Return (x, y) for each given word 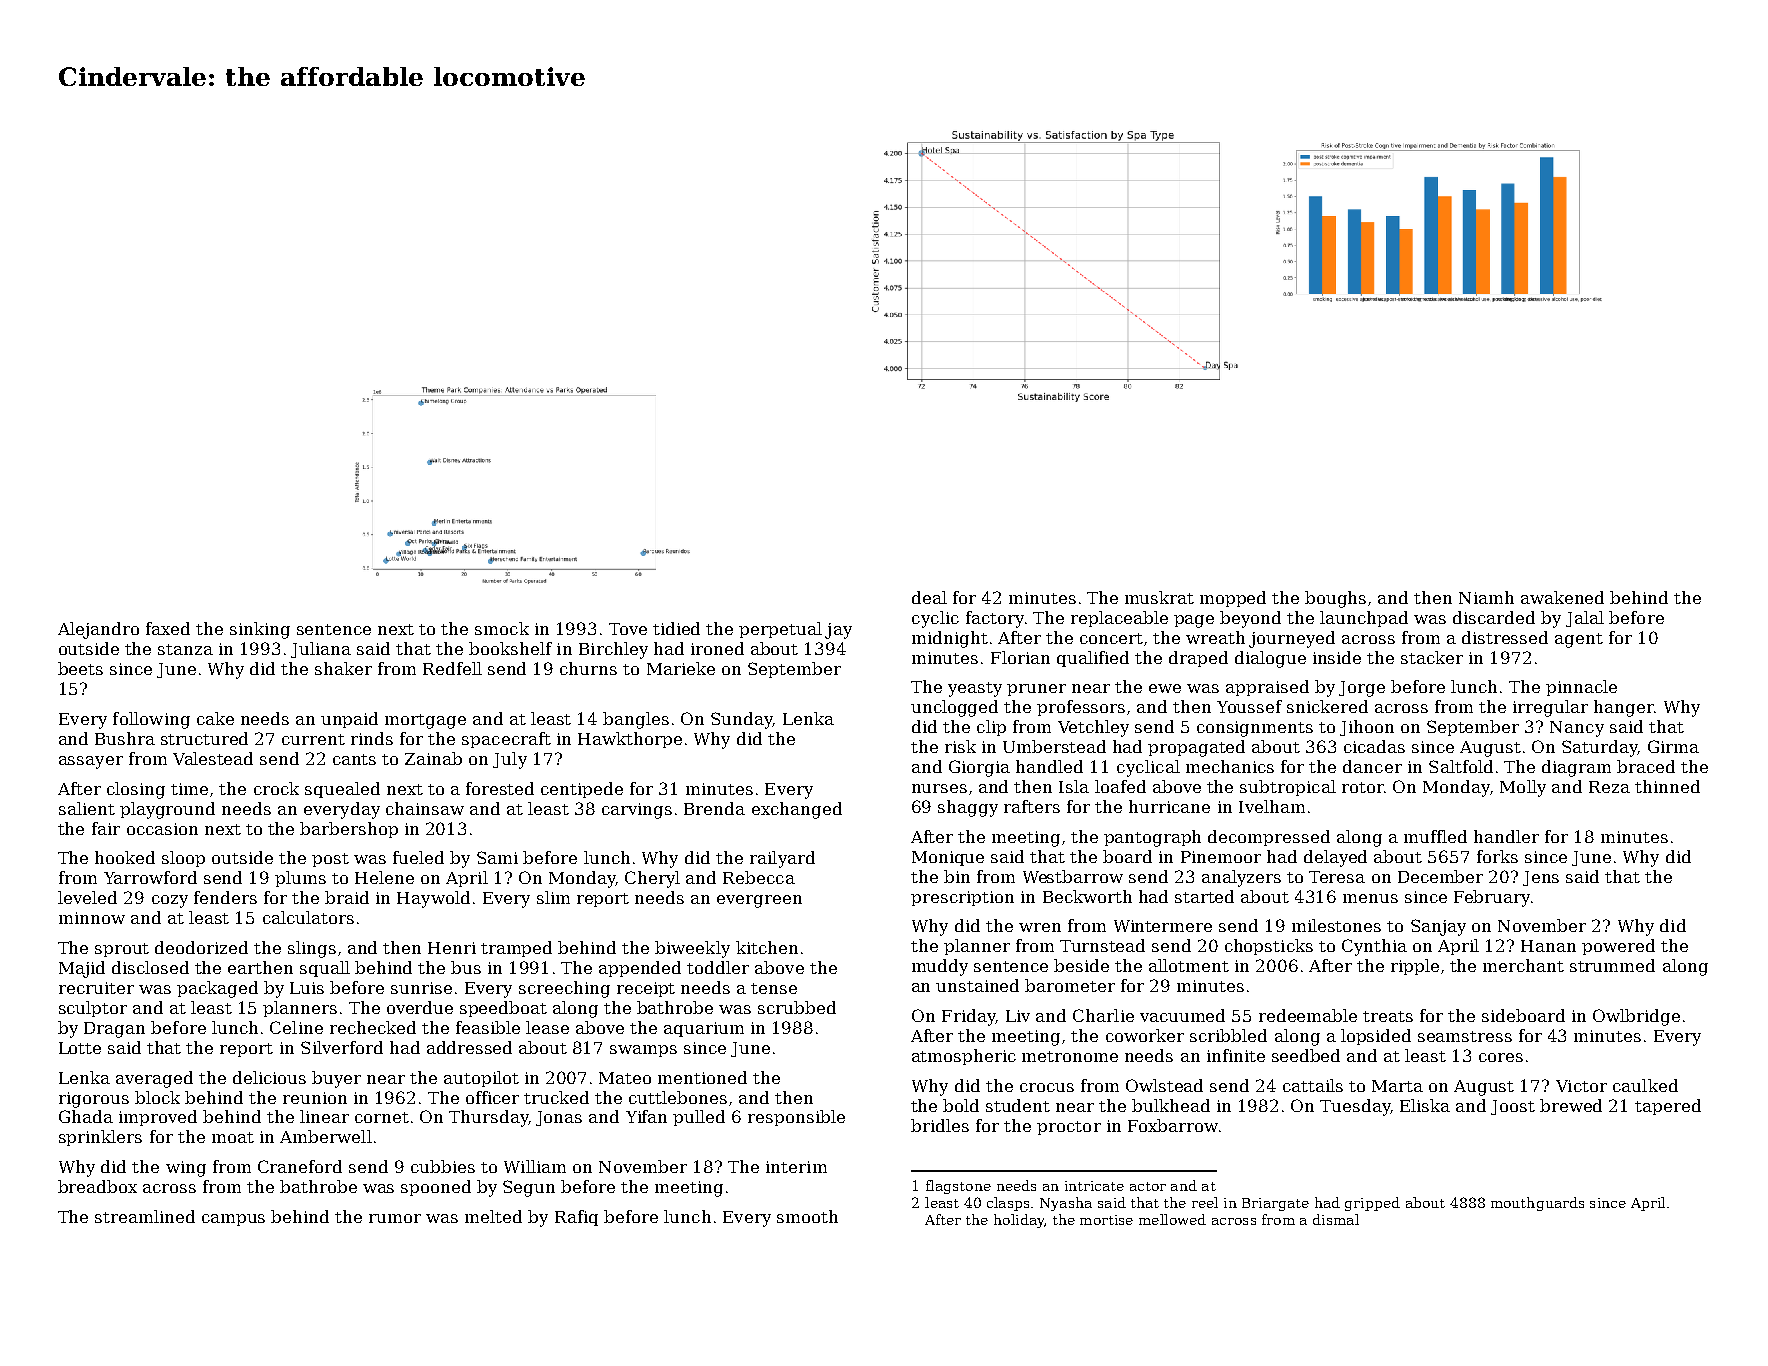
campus (233, 1220)
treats (1388, 1016)
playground (167, 810)
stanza (185, 649)
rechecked (373, 1027)
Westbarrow (1073, 876)
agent (1579, 640)
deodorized (201, 947)
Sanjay (1438, 927)
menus (1370, 898)
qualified (1093, 659)
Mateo (625, 1078)
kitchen (767, 947)
